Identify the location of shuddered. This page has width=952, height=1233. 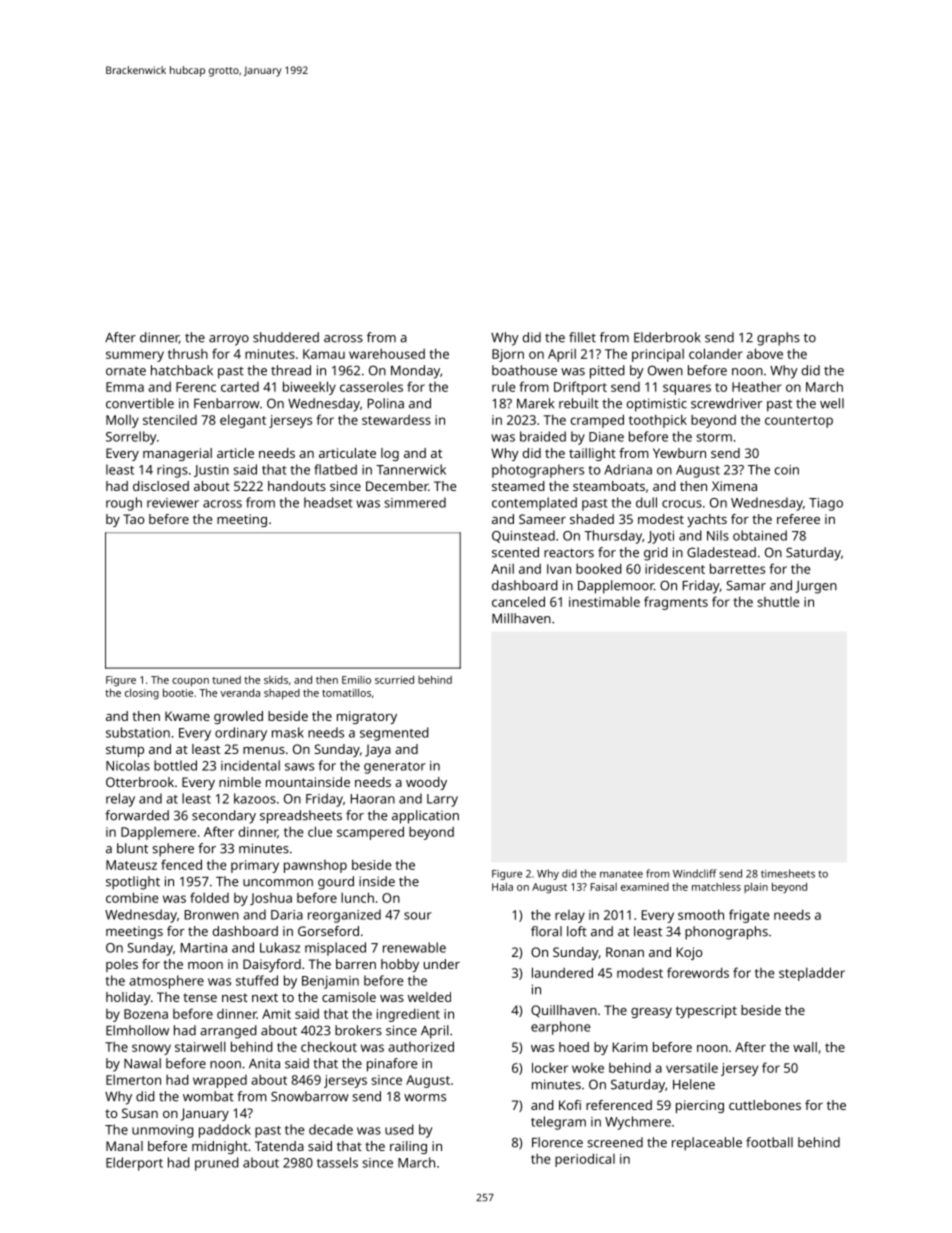
(286, 337).
